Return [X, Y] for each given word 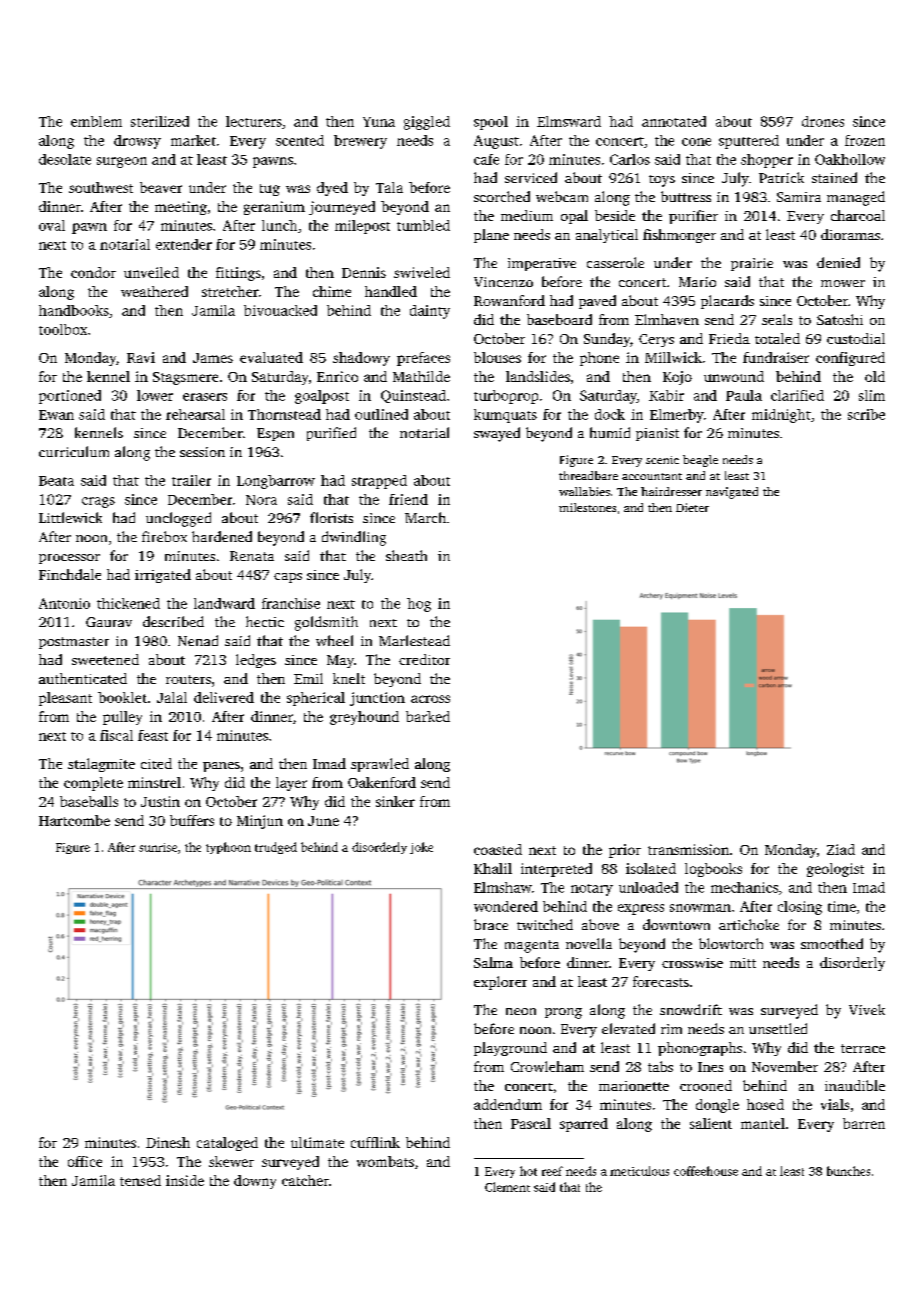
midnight [781, 416]
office [85, 1161]
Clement [507, 1187]
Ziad [841, 849]
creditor [424, 659]
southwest [101, 187]
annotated [674, 121]
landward [224, 603]
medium [527, 215]
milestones [587, 507]
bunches [848, 1171]
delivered [224, 697]
